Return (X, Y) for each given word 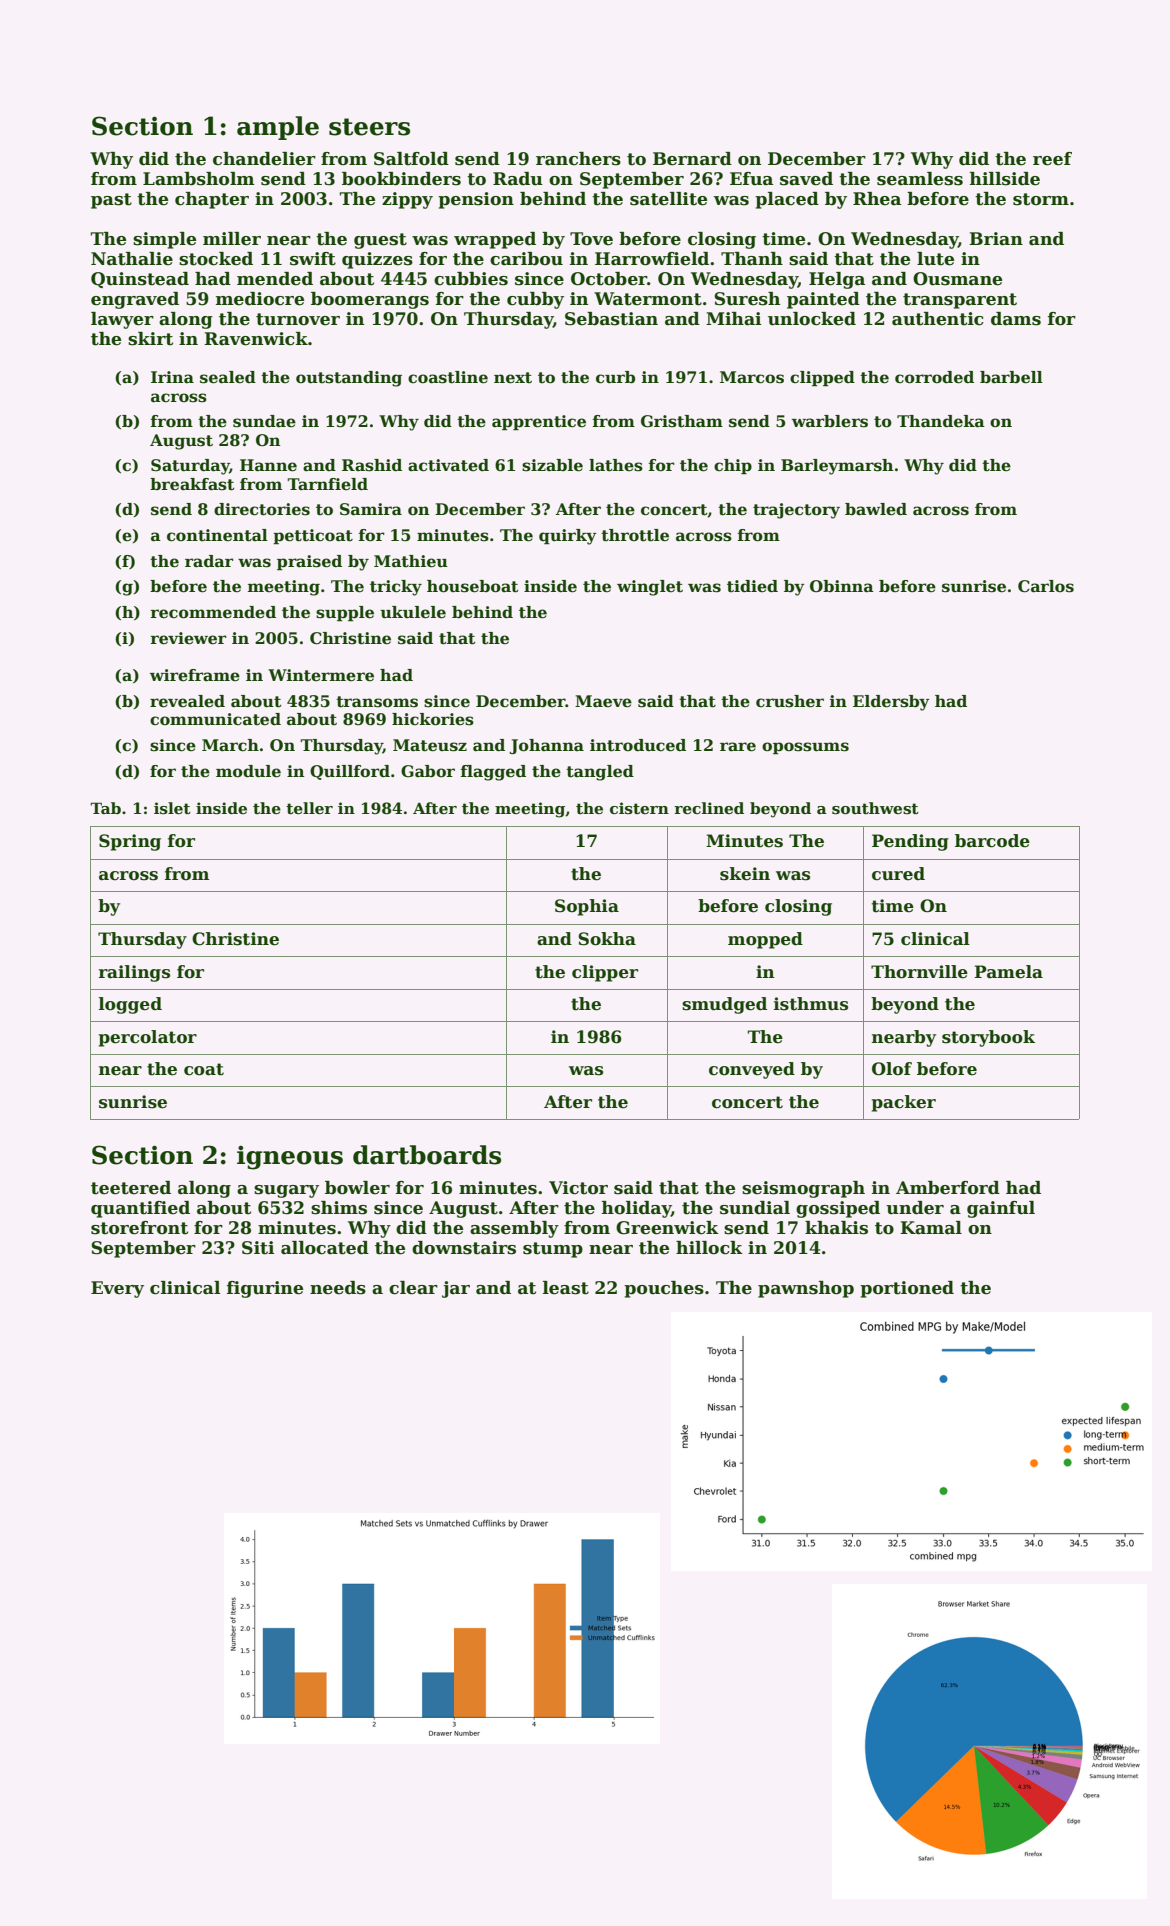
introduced (638, 745)
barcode (992, 841)
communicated (215, 719)
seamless (920, 179)
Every (117, 1289)
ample (278, 128)
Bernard (692, 159)
